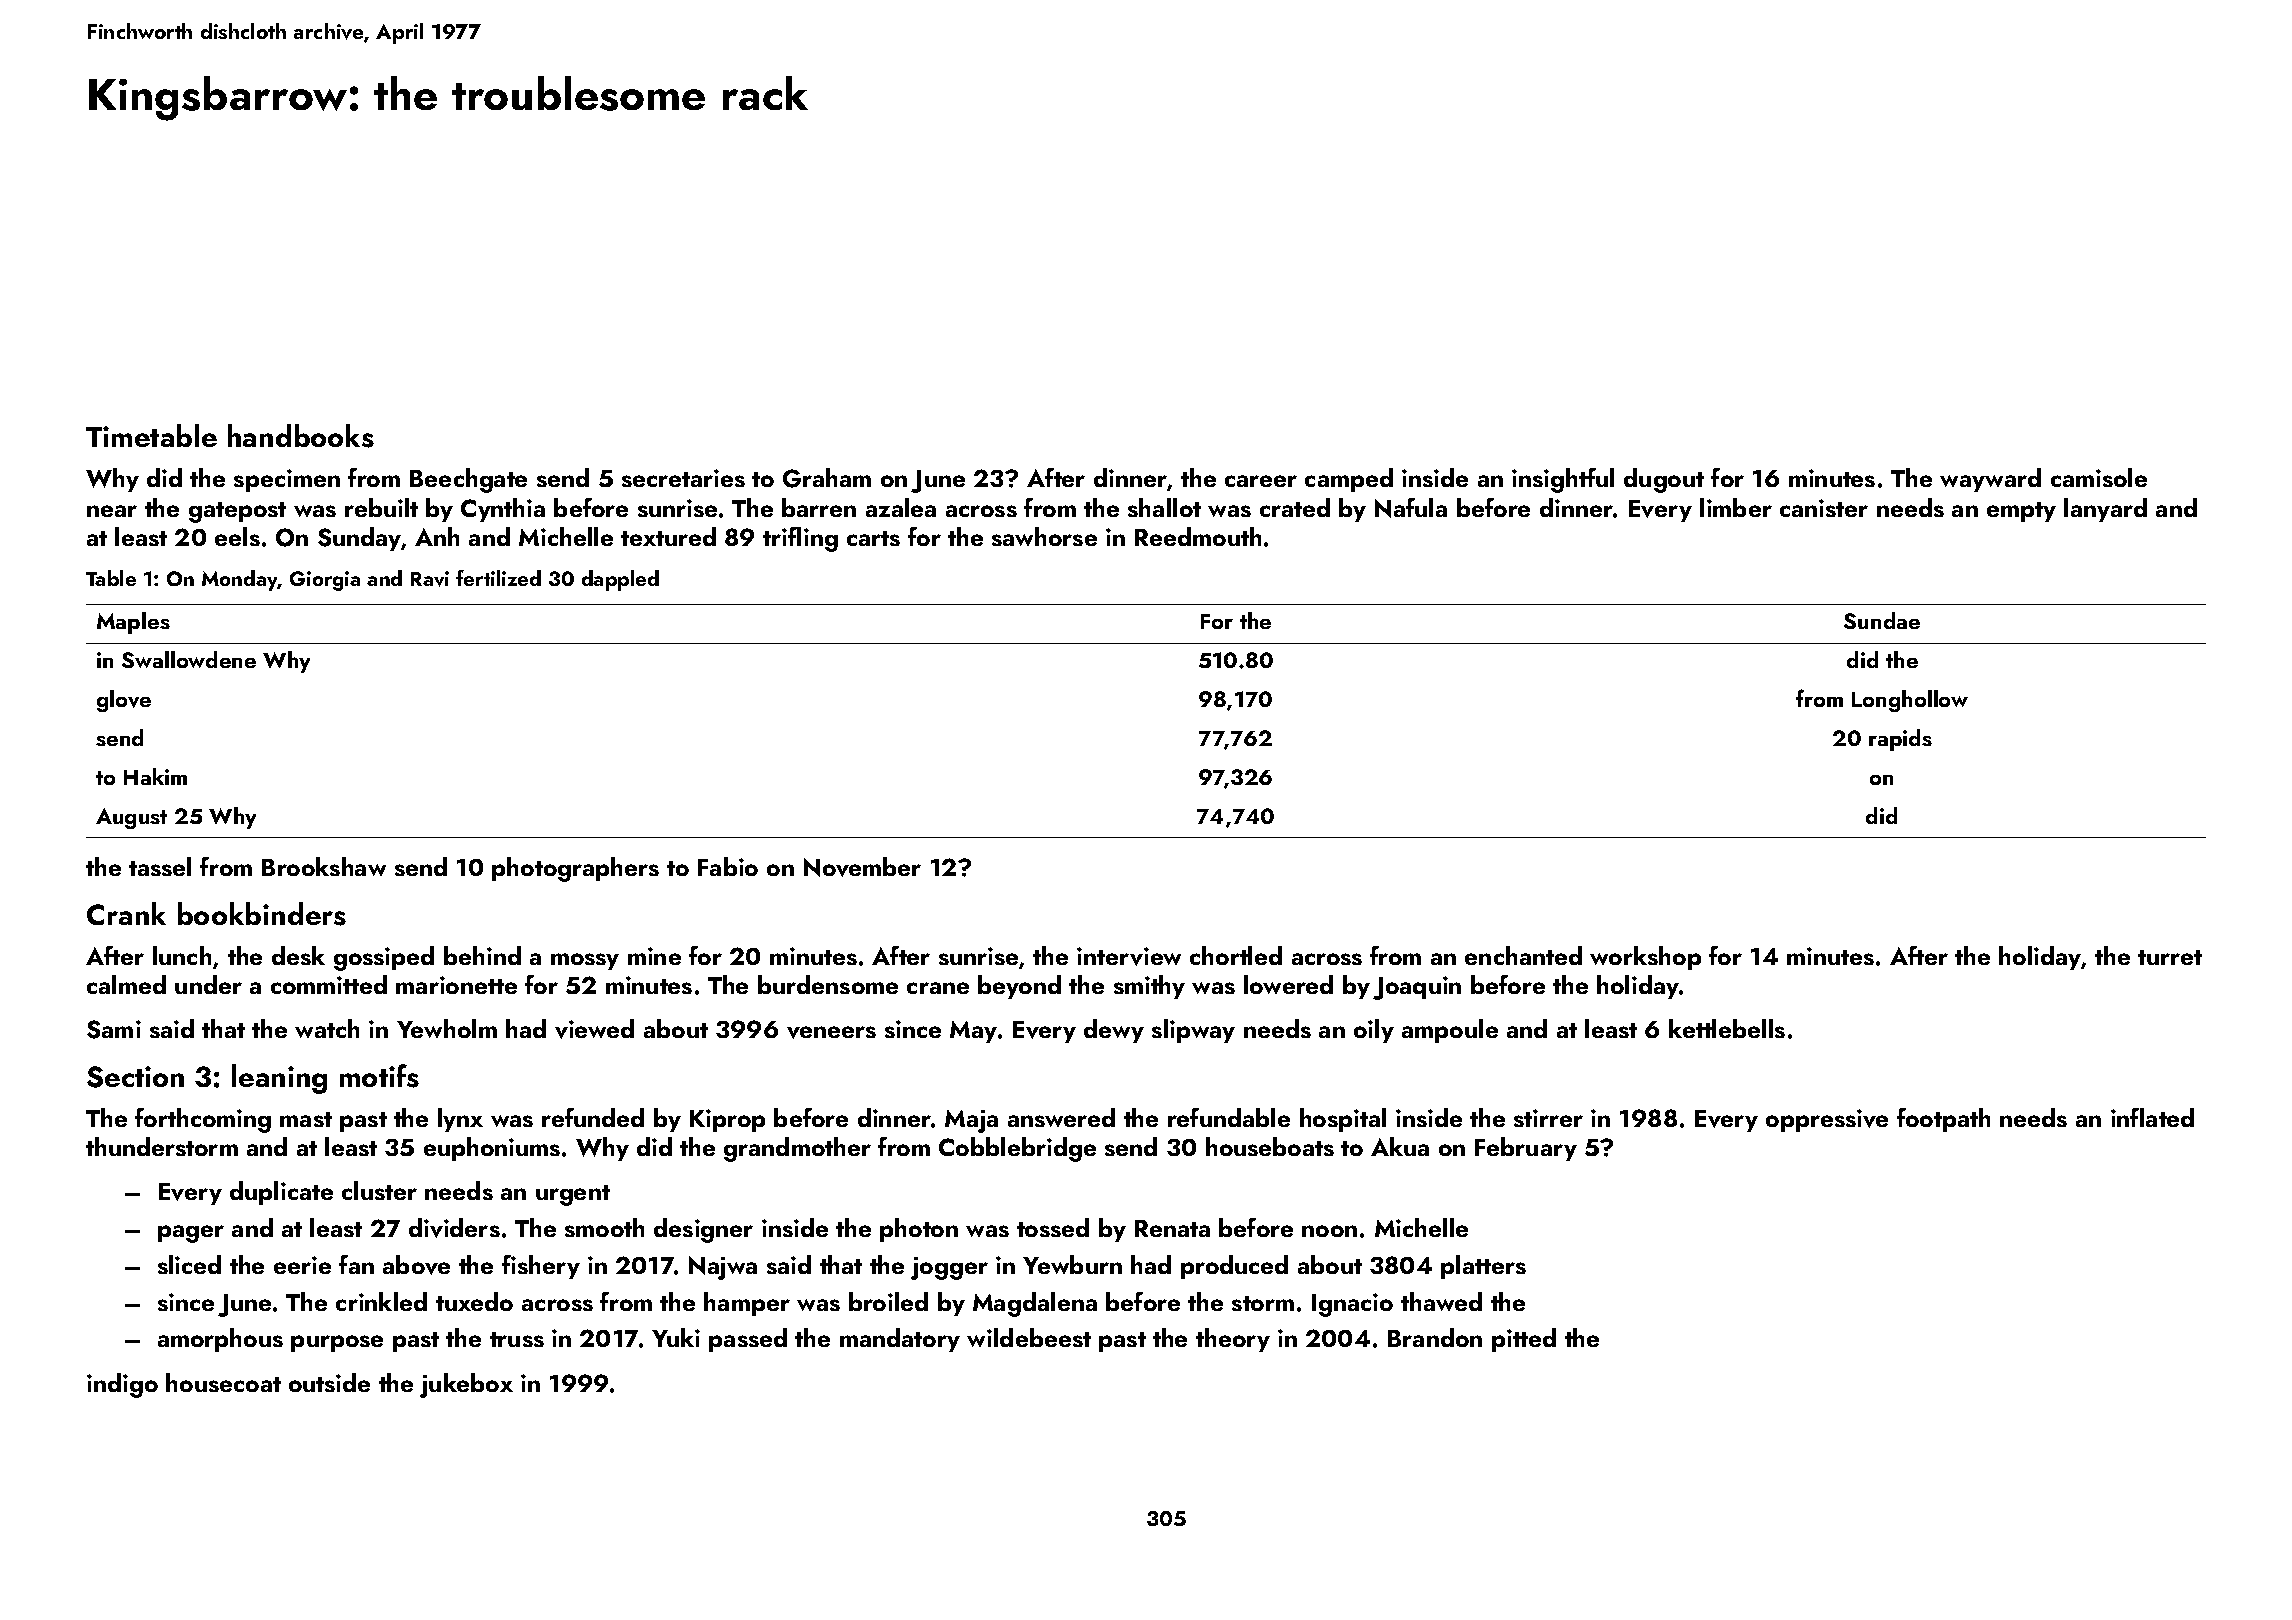 The image size is (2292, 1620). I want to click on Brandon, so click(1435, 1337).
